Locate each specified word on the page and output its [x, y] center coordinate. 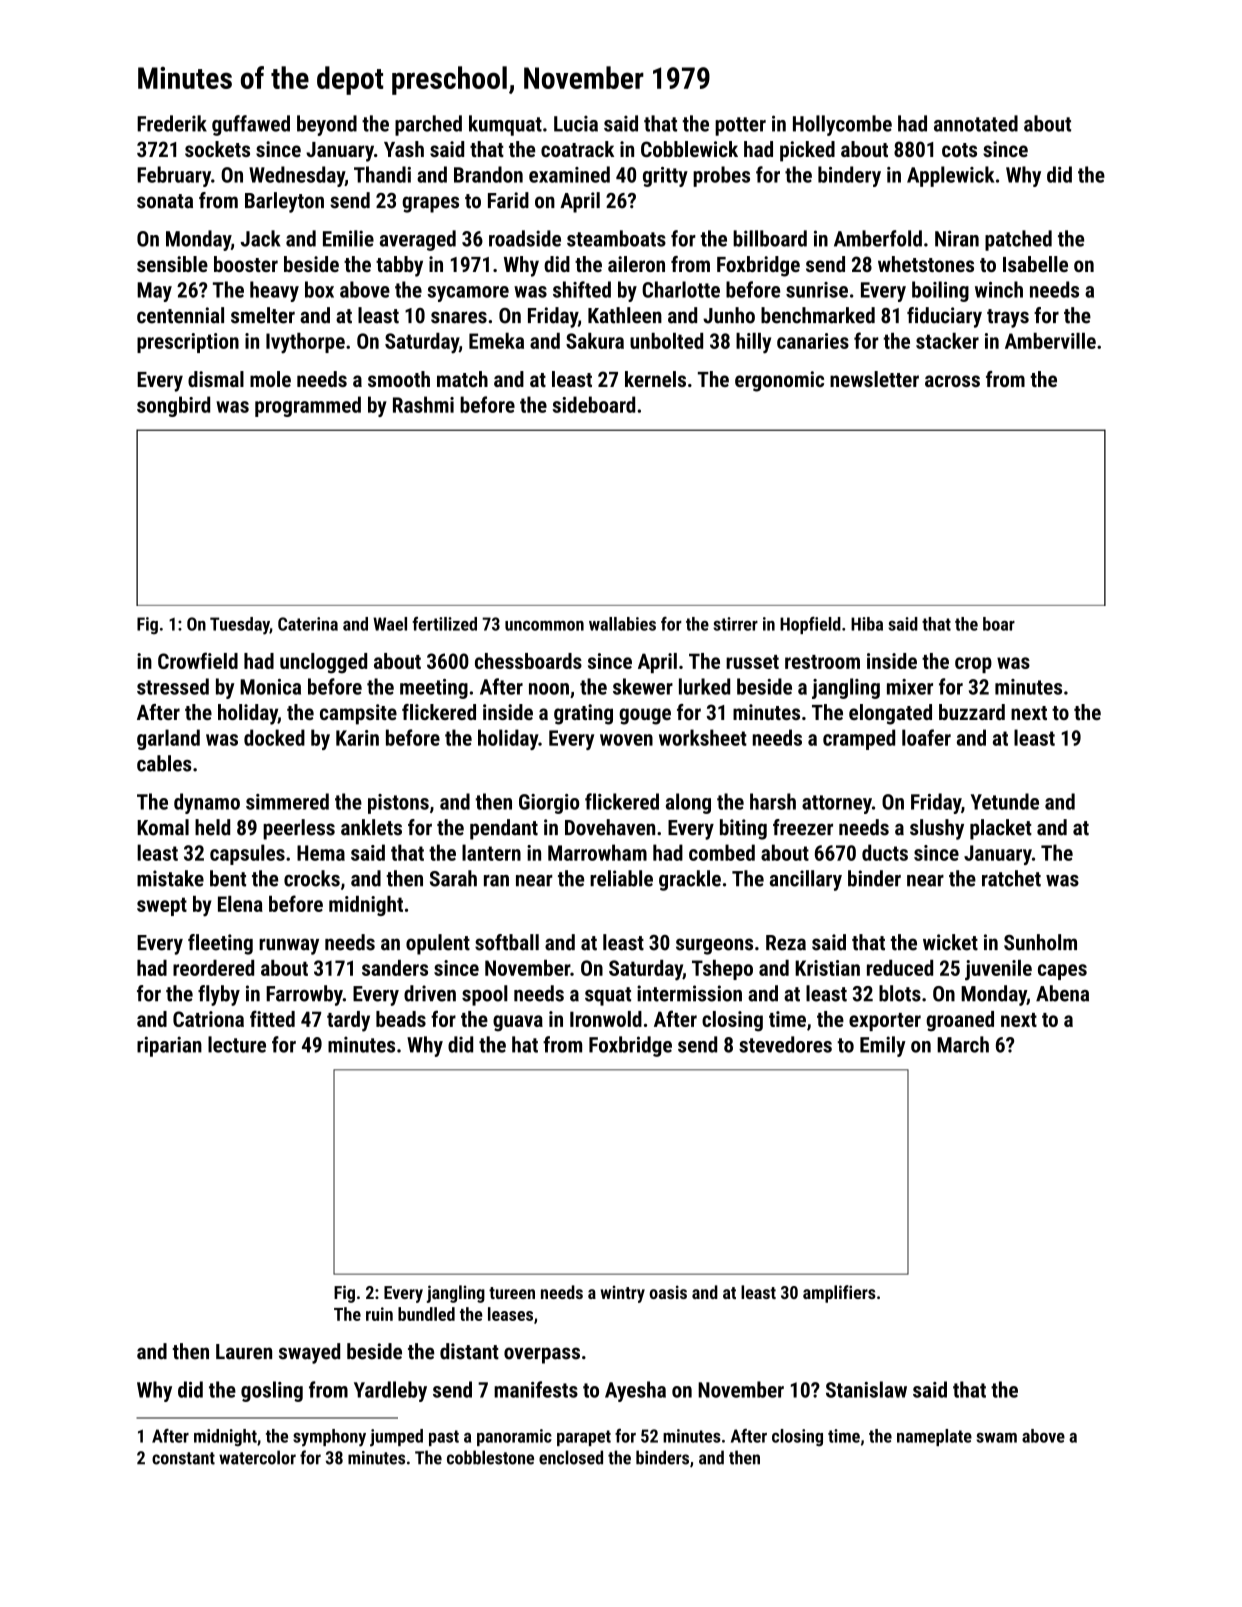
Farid [508, 200]
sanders [395, 968]
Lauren [244, 1352]
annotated [976, 123]
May [154, 292]
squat [608, 996]
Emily [883, 1046]
